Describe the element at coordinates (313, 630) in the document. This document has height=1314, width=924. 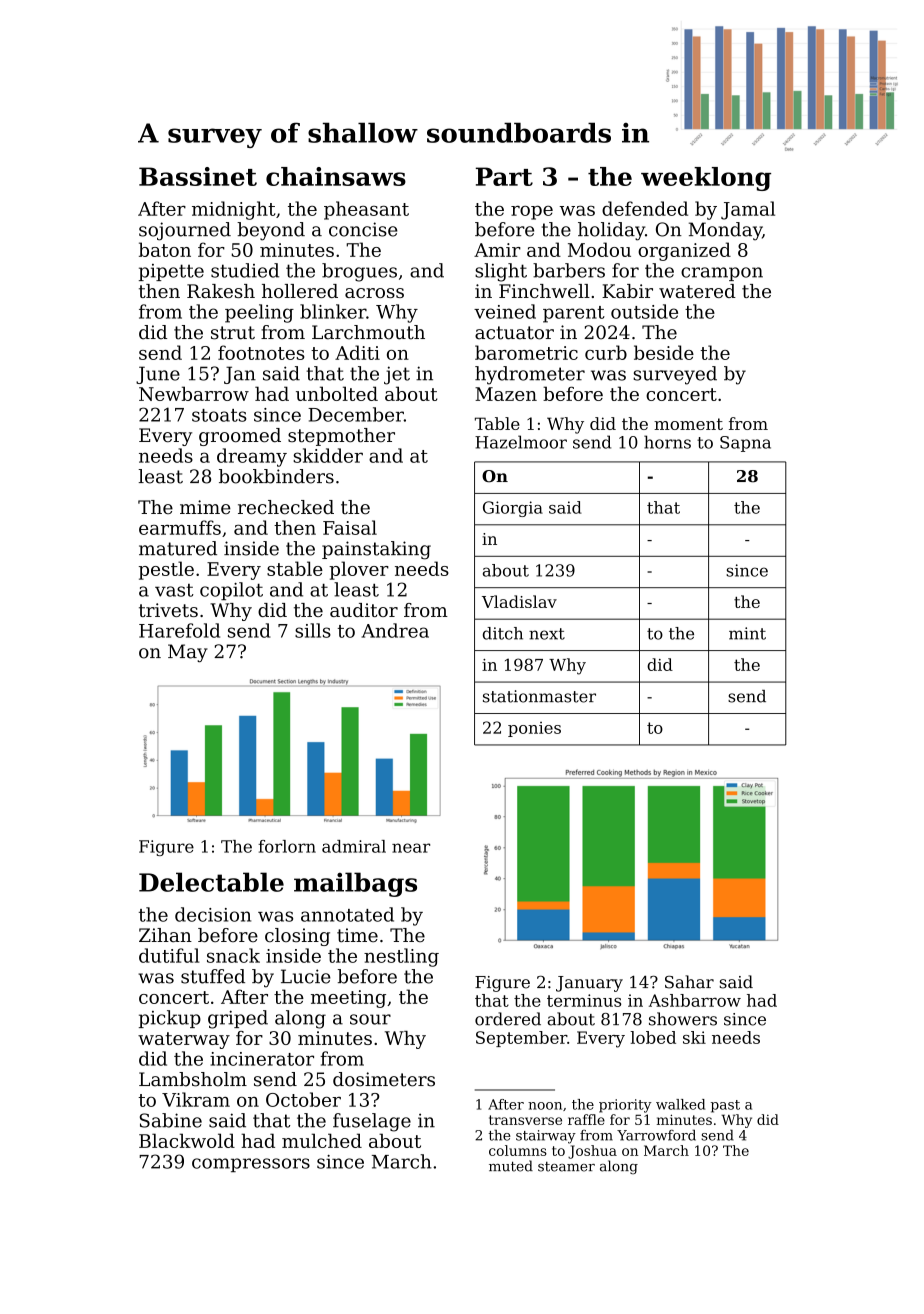
I see `sills` at that location.
